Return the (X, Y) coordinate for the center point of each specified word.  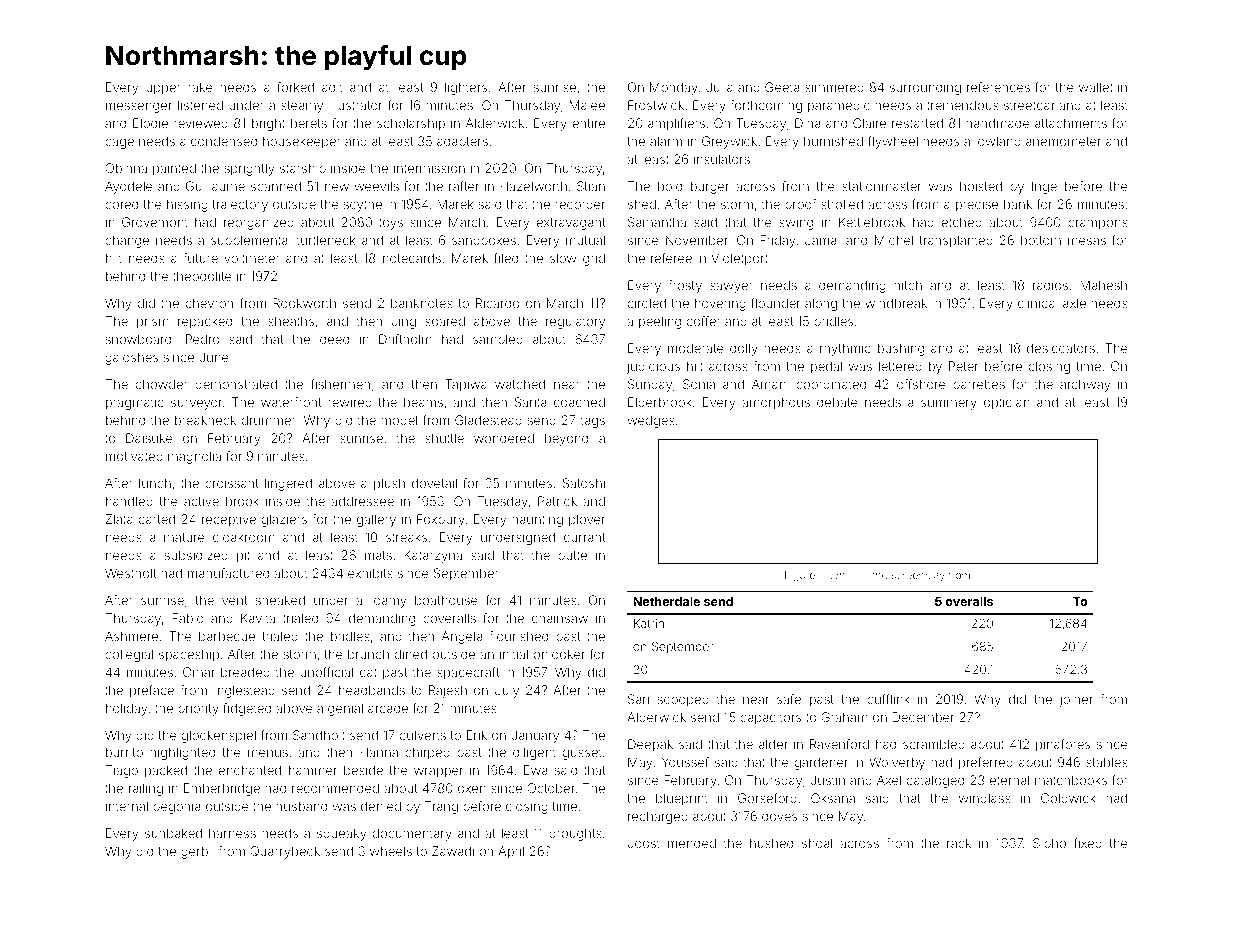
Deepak (650, 745)
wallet (1096, 87)
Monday (674, 88)
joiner (1076, 700)
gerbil (197, 852)
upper (163, 89)
